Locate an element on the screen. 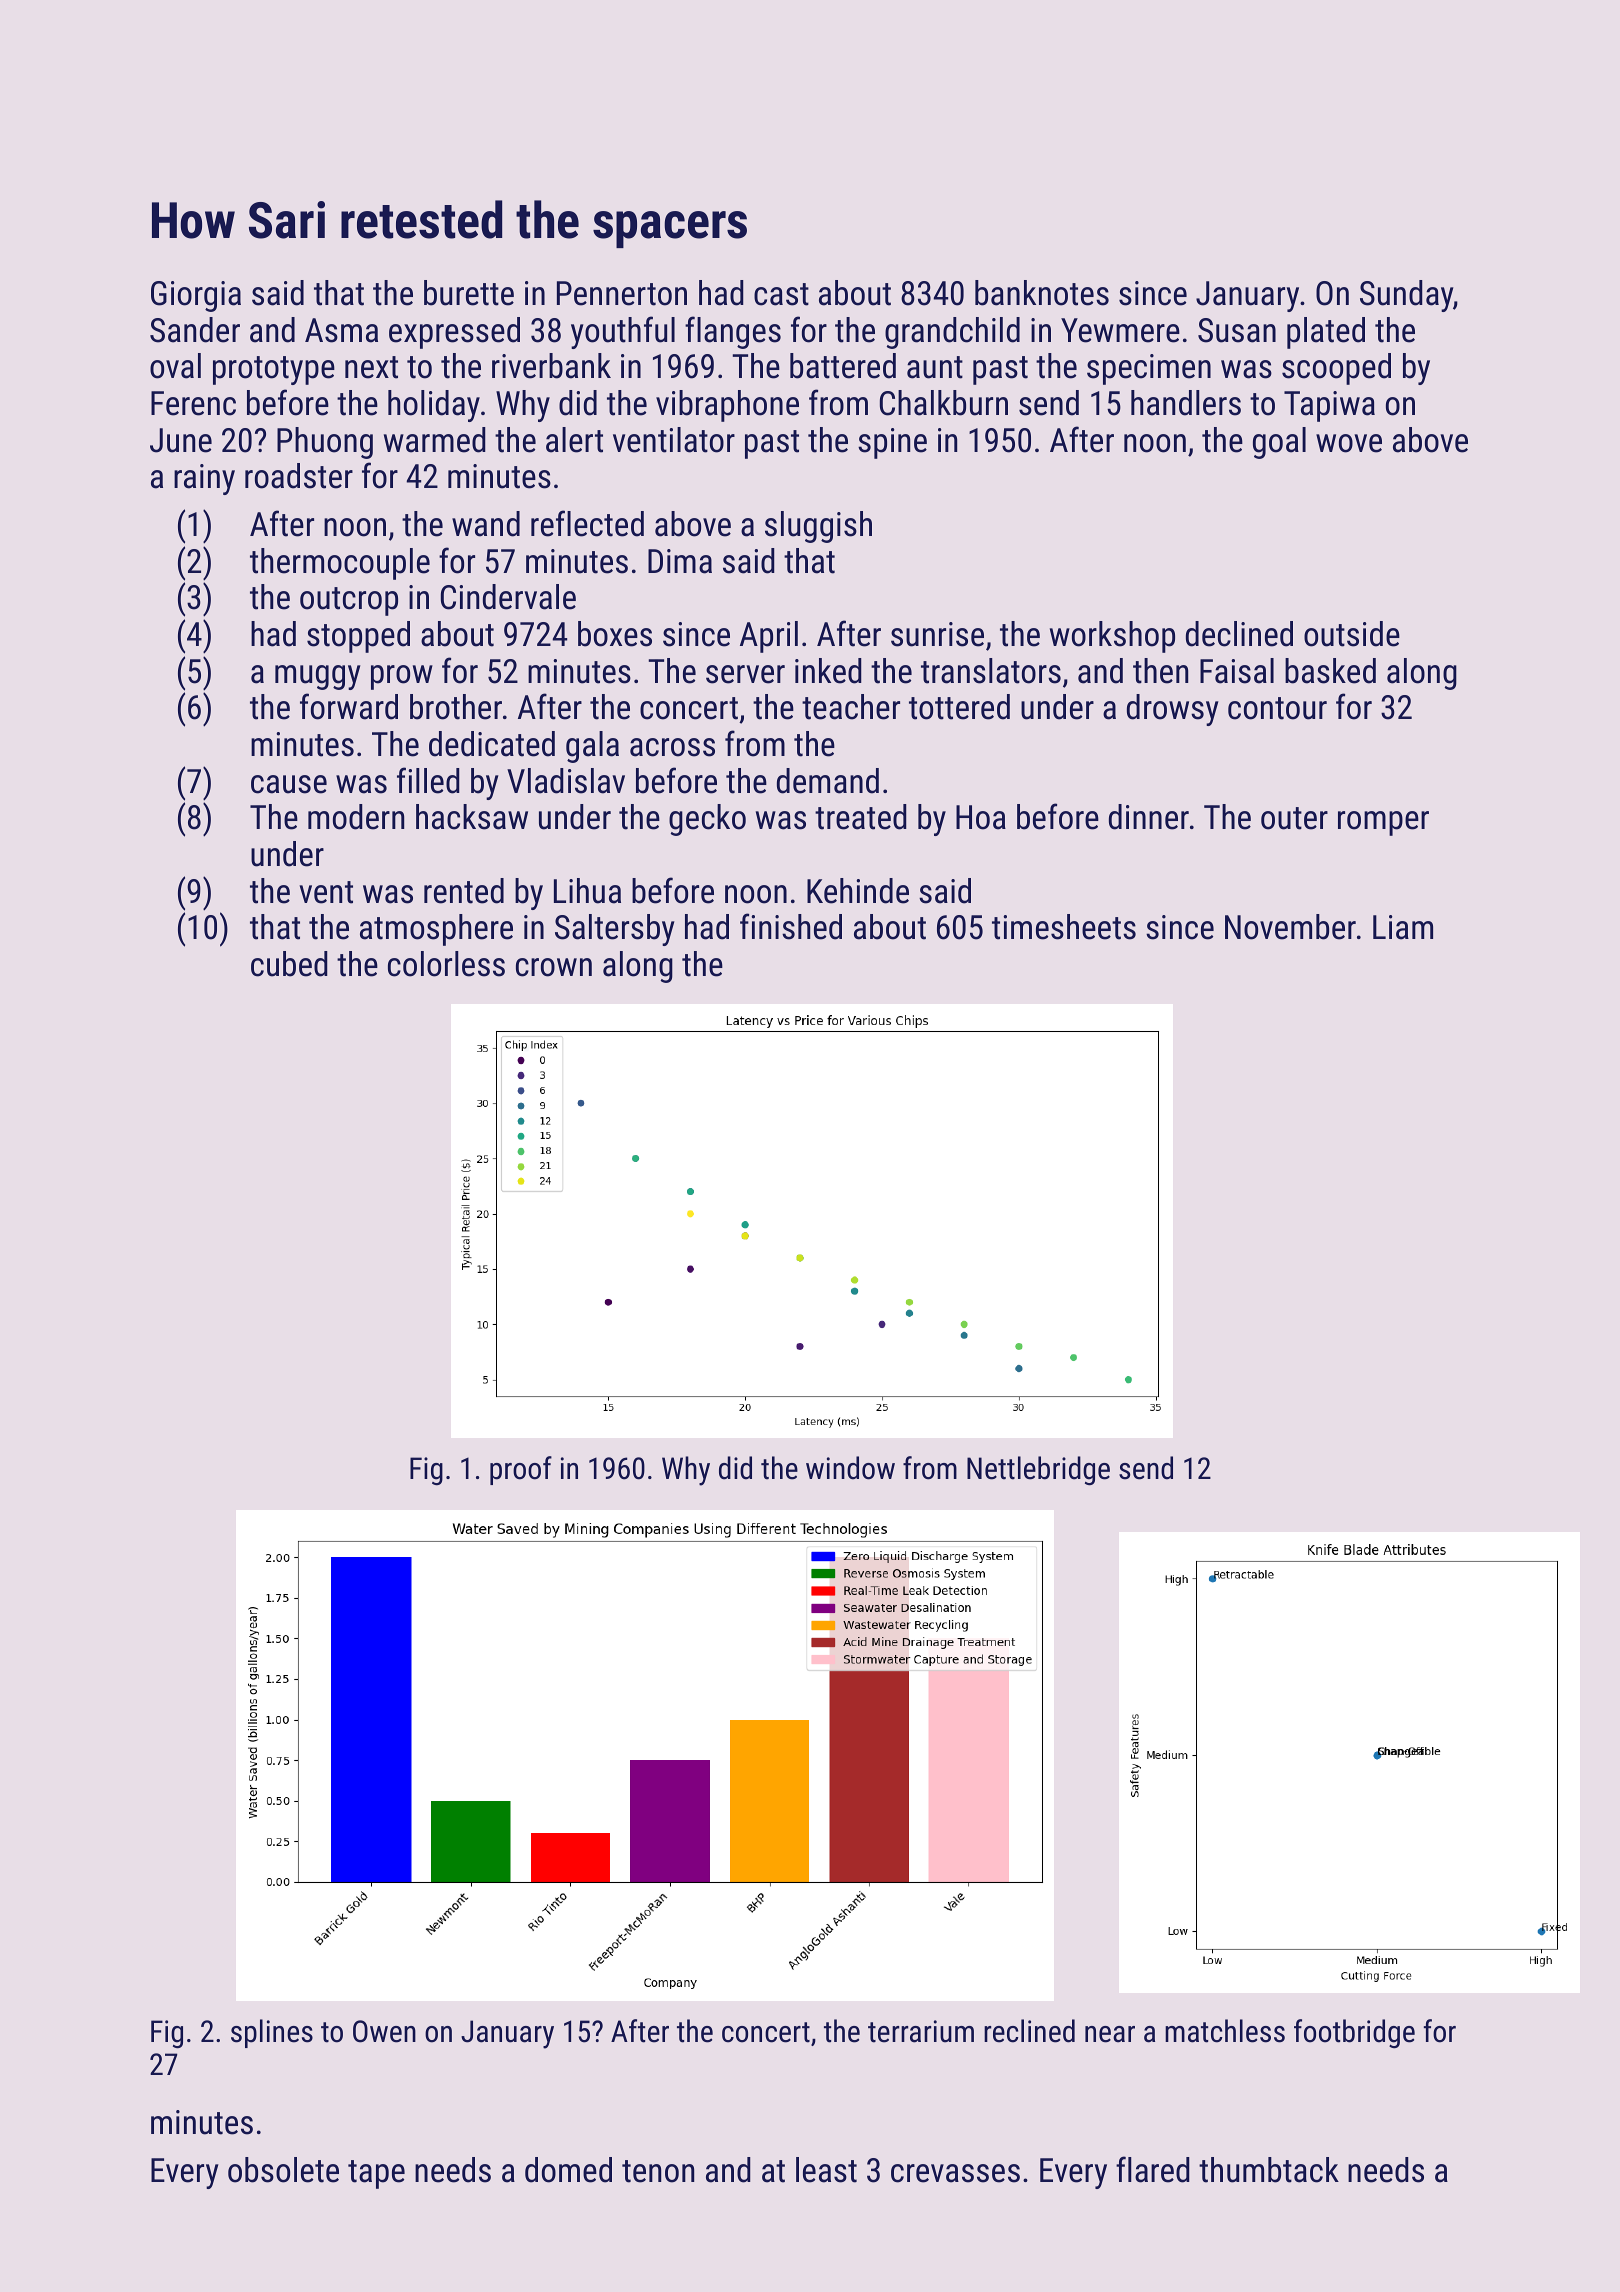 The image size is (1620, 2292). holiday is located at coordinates (434, 406).
